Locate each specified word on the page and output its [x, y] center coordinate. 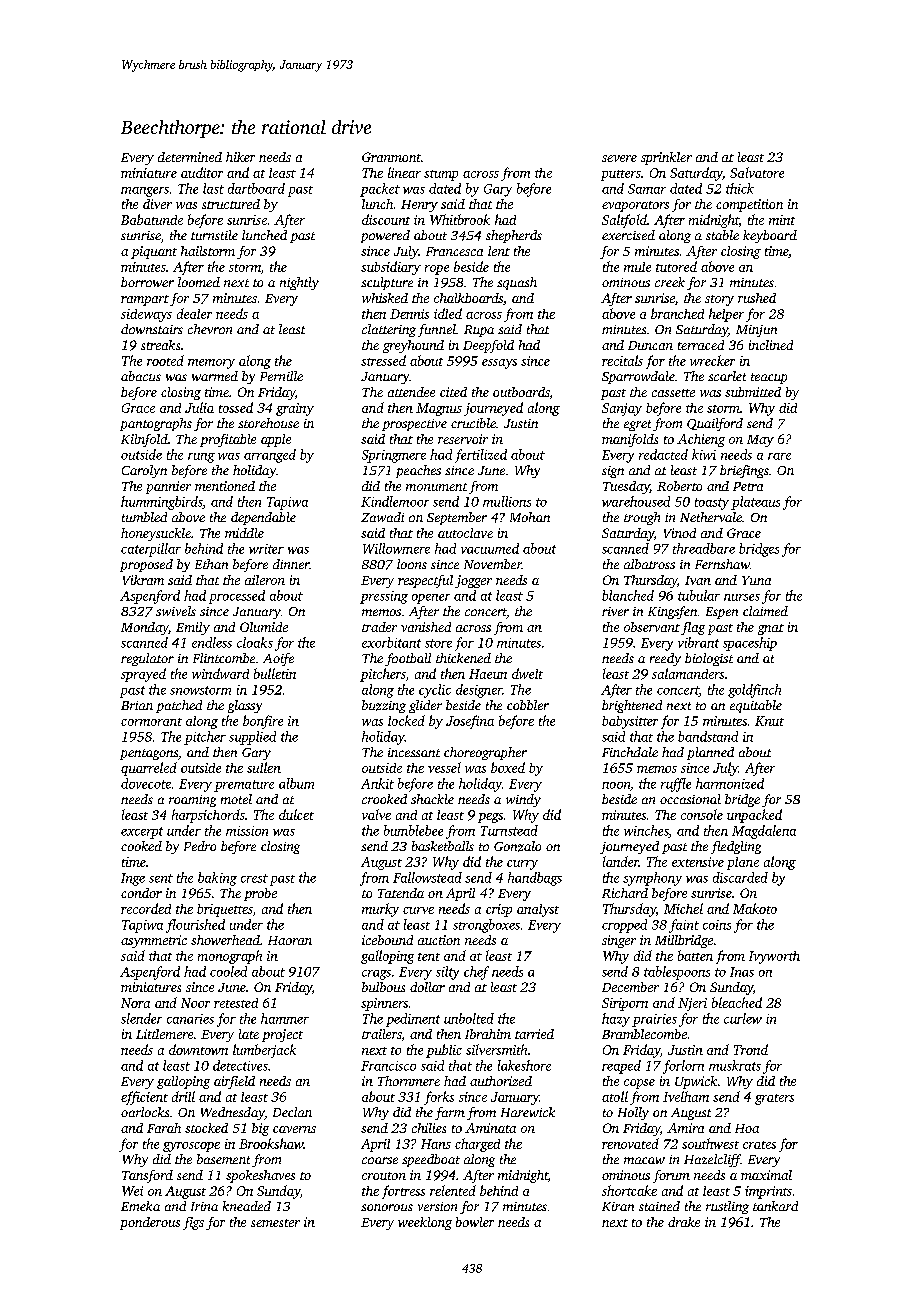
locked [406, 720]
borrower [147, 282]
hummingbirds [161, 503]
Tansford [147, 1176]
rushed [757, 298]
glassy [245, 706]
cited [453, 392]
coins [717, 925]
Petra [748, 486]
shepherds [514, 236]
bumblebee [413, 830]
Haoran [290, 940]
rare [779, 456]
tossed [236, 407]
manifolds [630, 440]
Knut [769, 721]
